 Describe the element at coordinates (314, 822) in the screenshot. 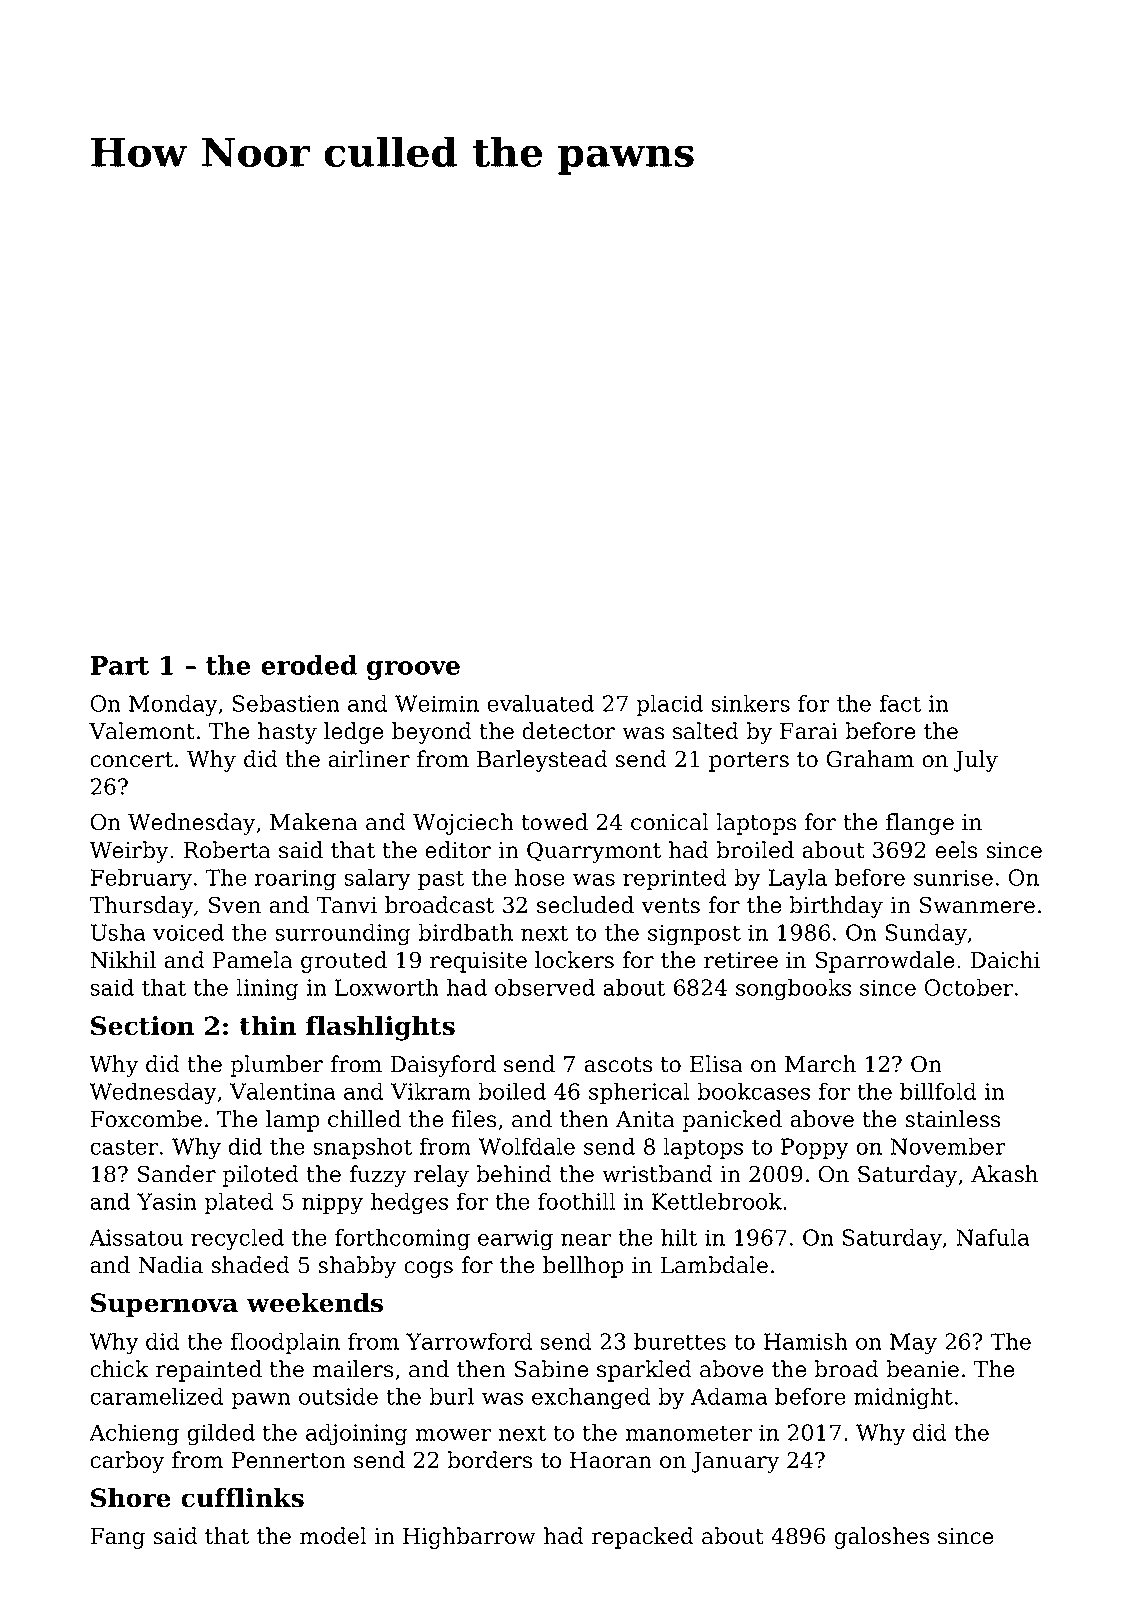

I see `Makena` at that location.
